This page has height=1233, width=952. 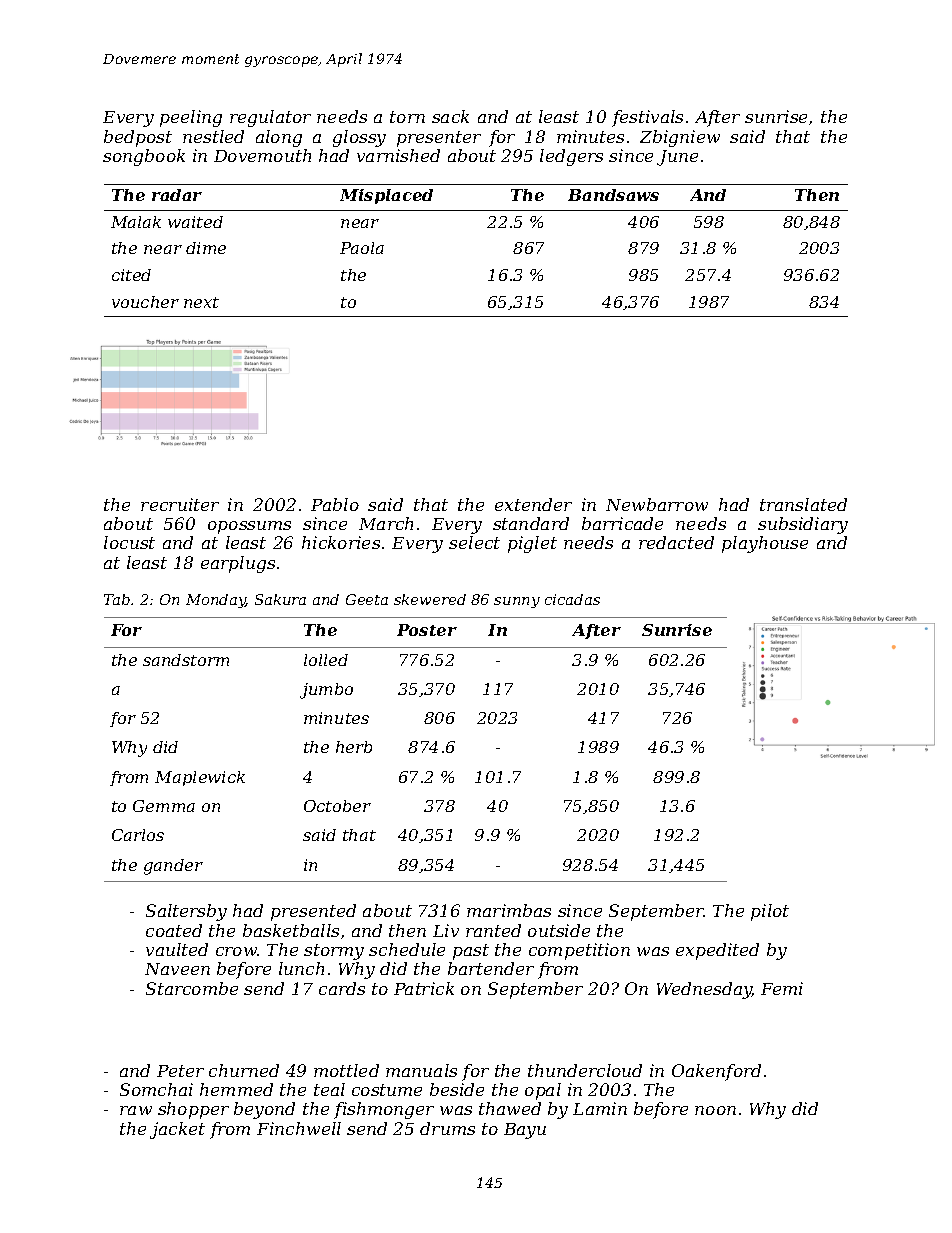 I want to click on Bandsaws, so click(x=613, y=195).
